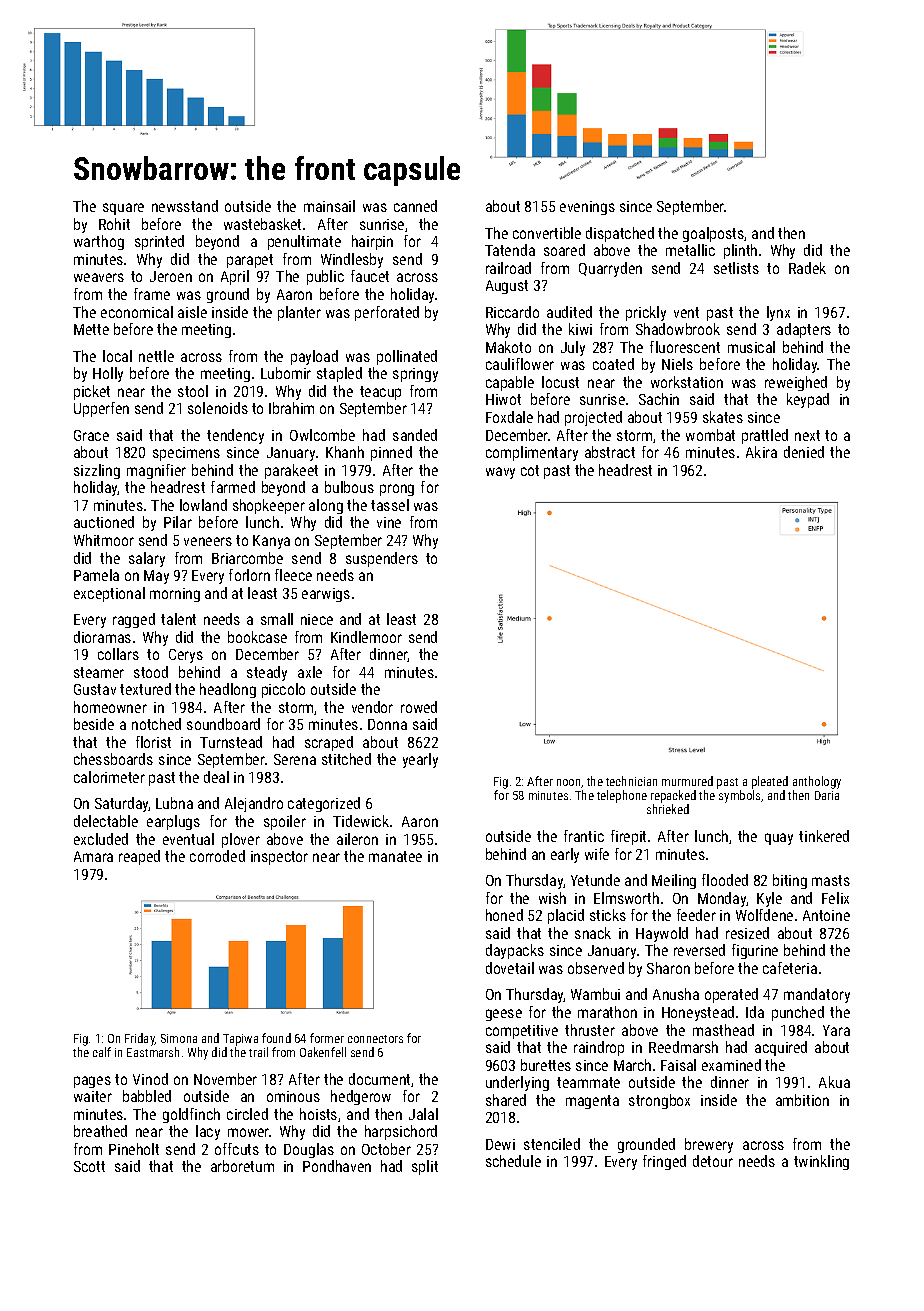  Describe the element at coordinates (764, 915) in the page. I see `Wolfdene` at that location.
